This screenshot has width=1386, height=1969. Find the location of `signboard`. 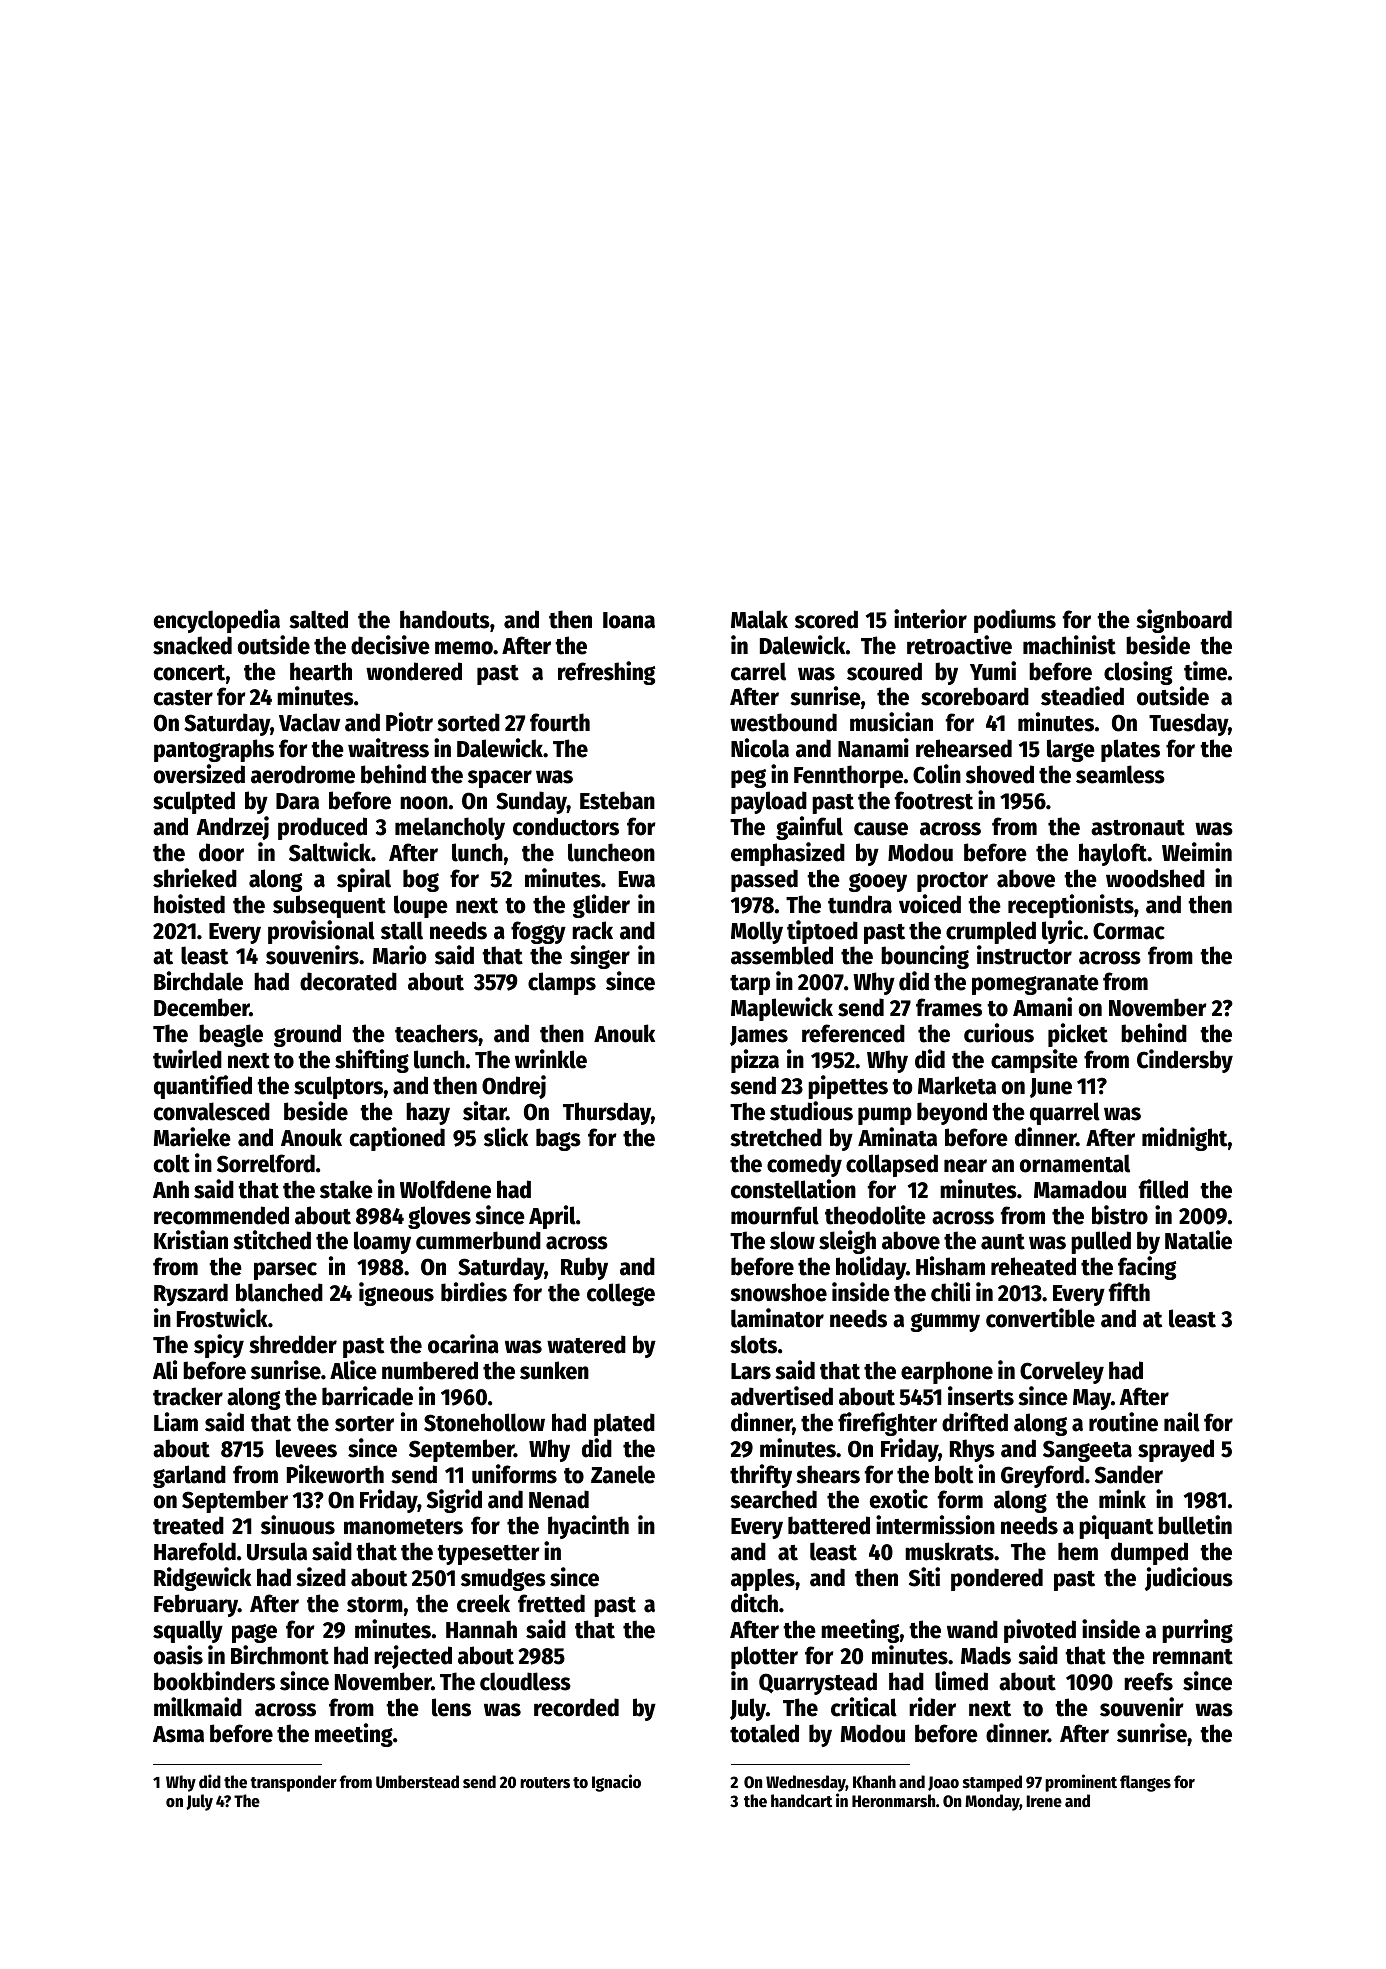

signboard is located at coordinates (1184, 621).
